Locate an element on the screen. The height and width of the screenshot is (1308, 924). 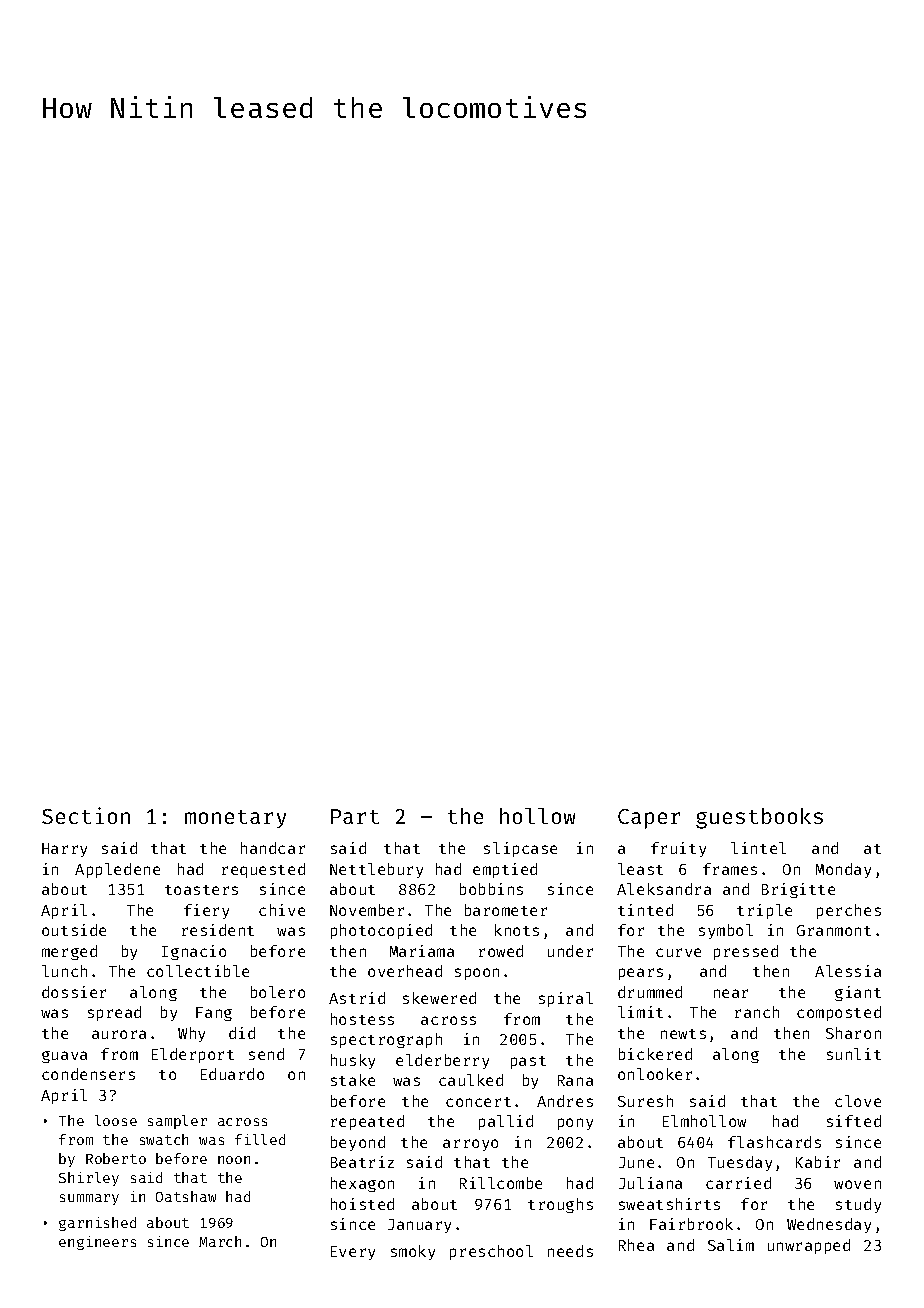
carried is located at coordinates (738, 1183).
